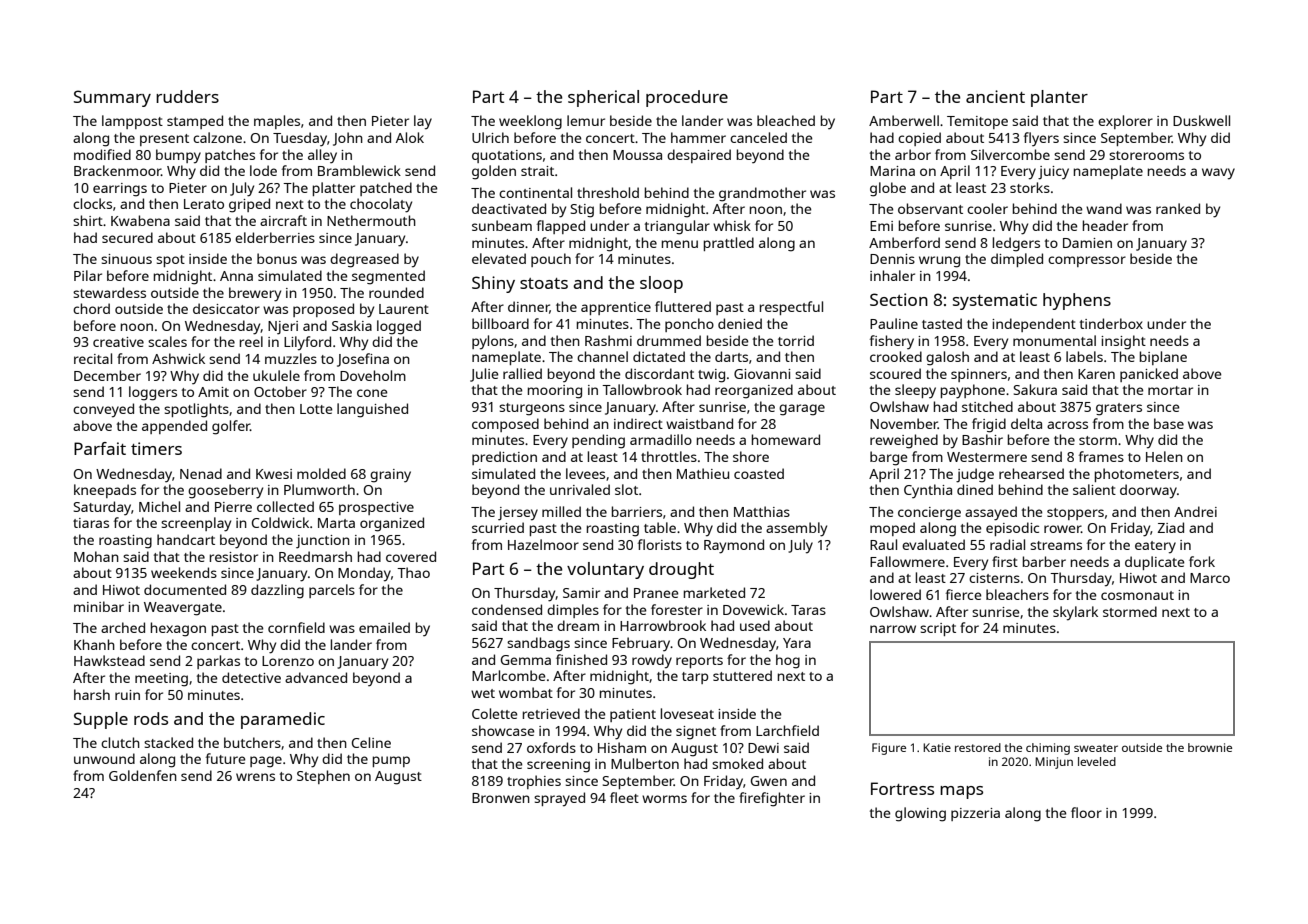  What do you see at coordinates (91, 523) in the page?
I see `tiaras` at bounding box center [91, 523].
